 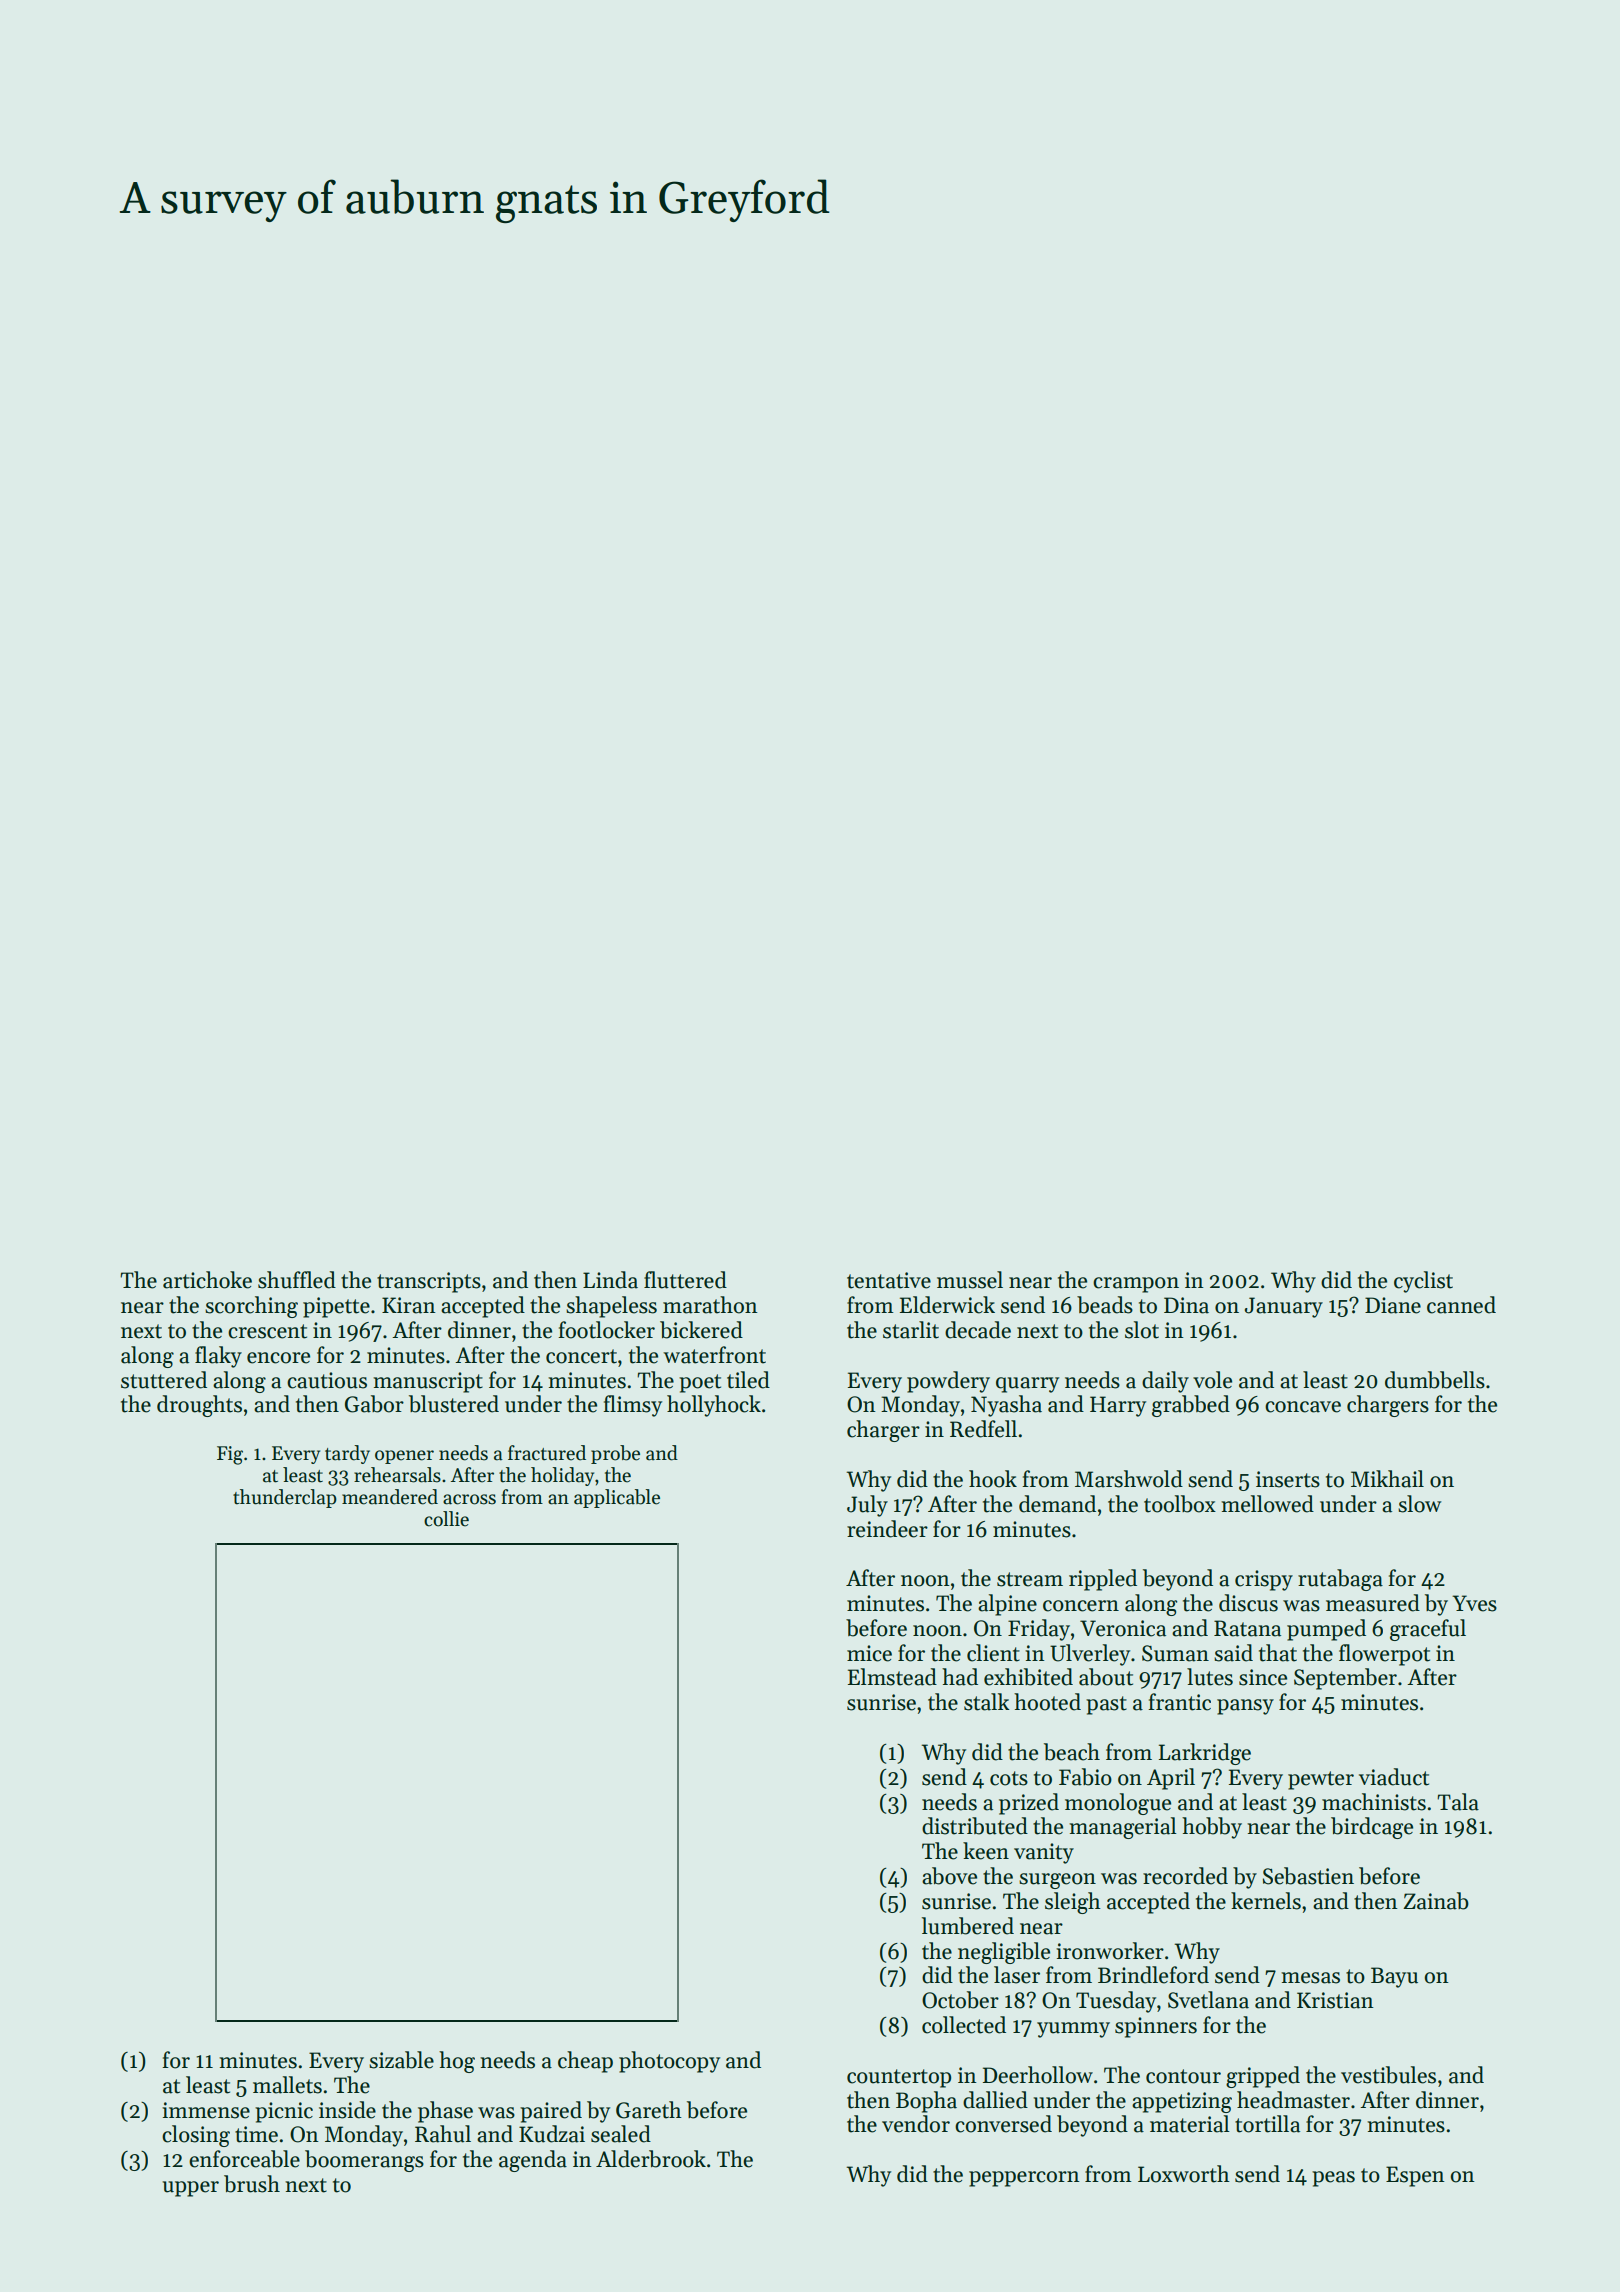 What do you see at coordinates (1129, 1479) in the image?
I see `Marshwold` at bounding box center [1129, 1479].
